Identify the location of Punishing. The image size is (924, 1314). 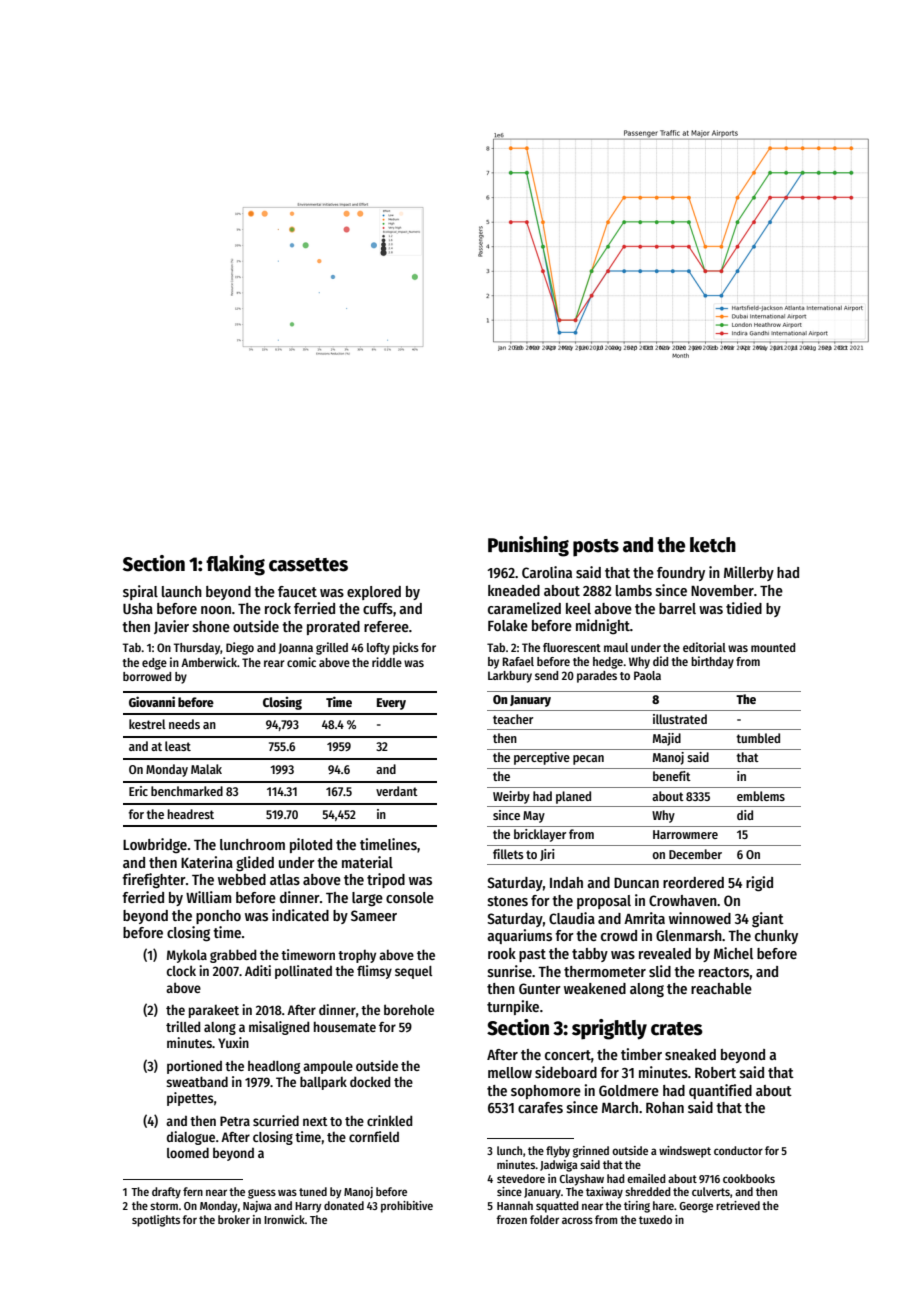
(528, 546).
